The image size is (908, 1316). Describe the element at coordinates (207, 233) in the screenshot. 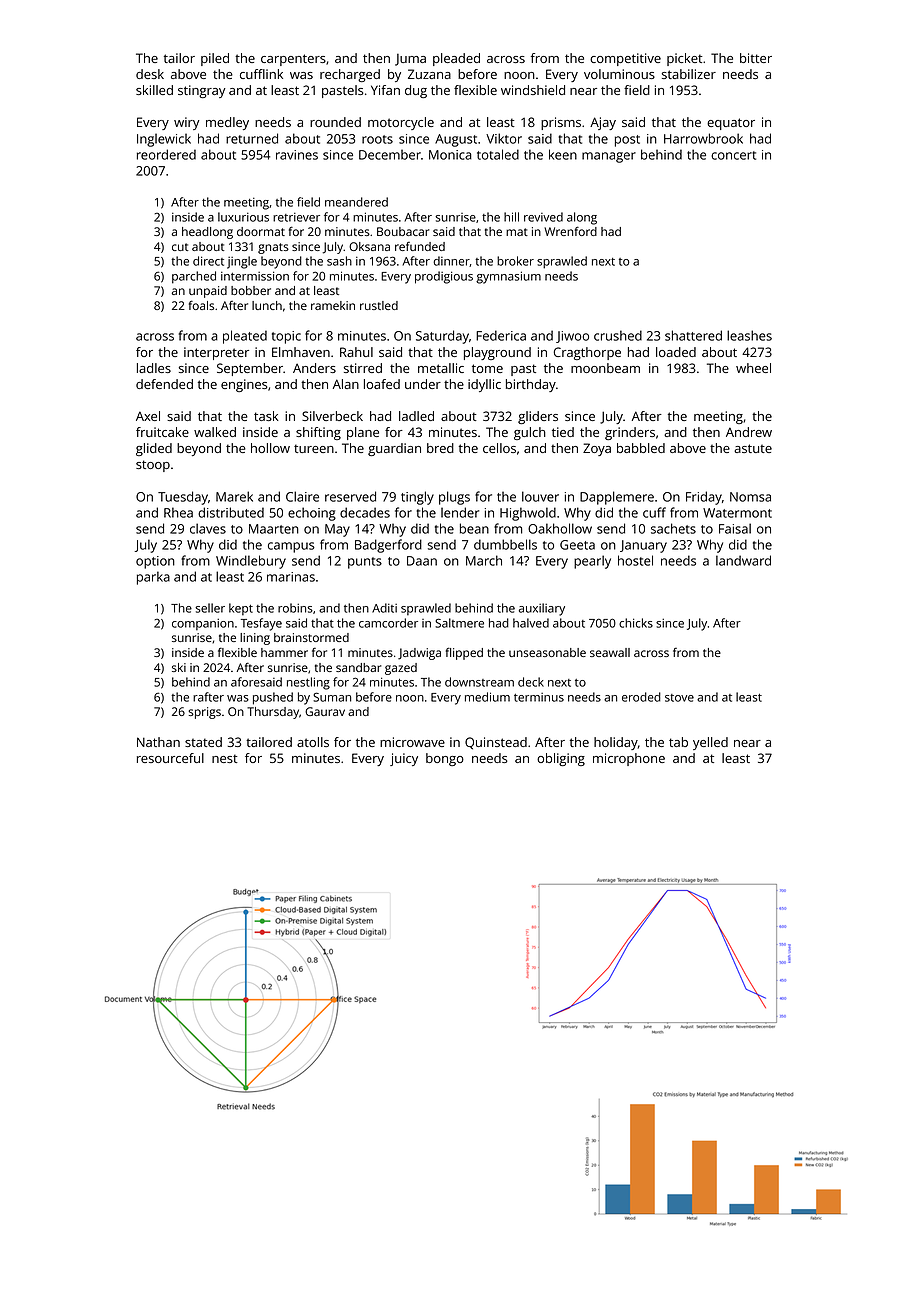

I see `headlong` at that location.
